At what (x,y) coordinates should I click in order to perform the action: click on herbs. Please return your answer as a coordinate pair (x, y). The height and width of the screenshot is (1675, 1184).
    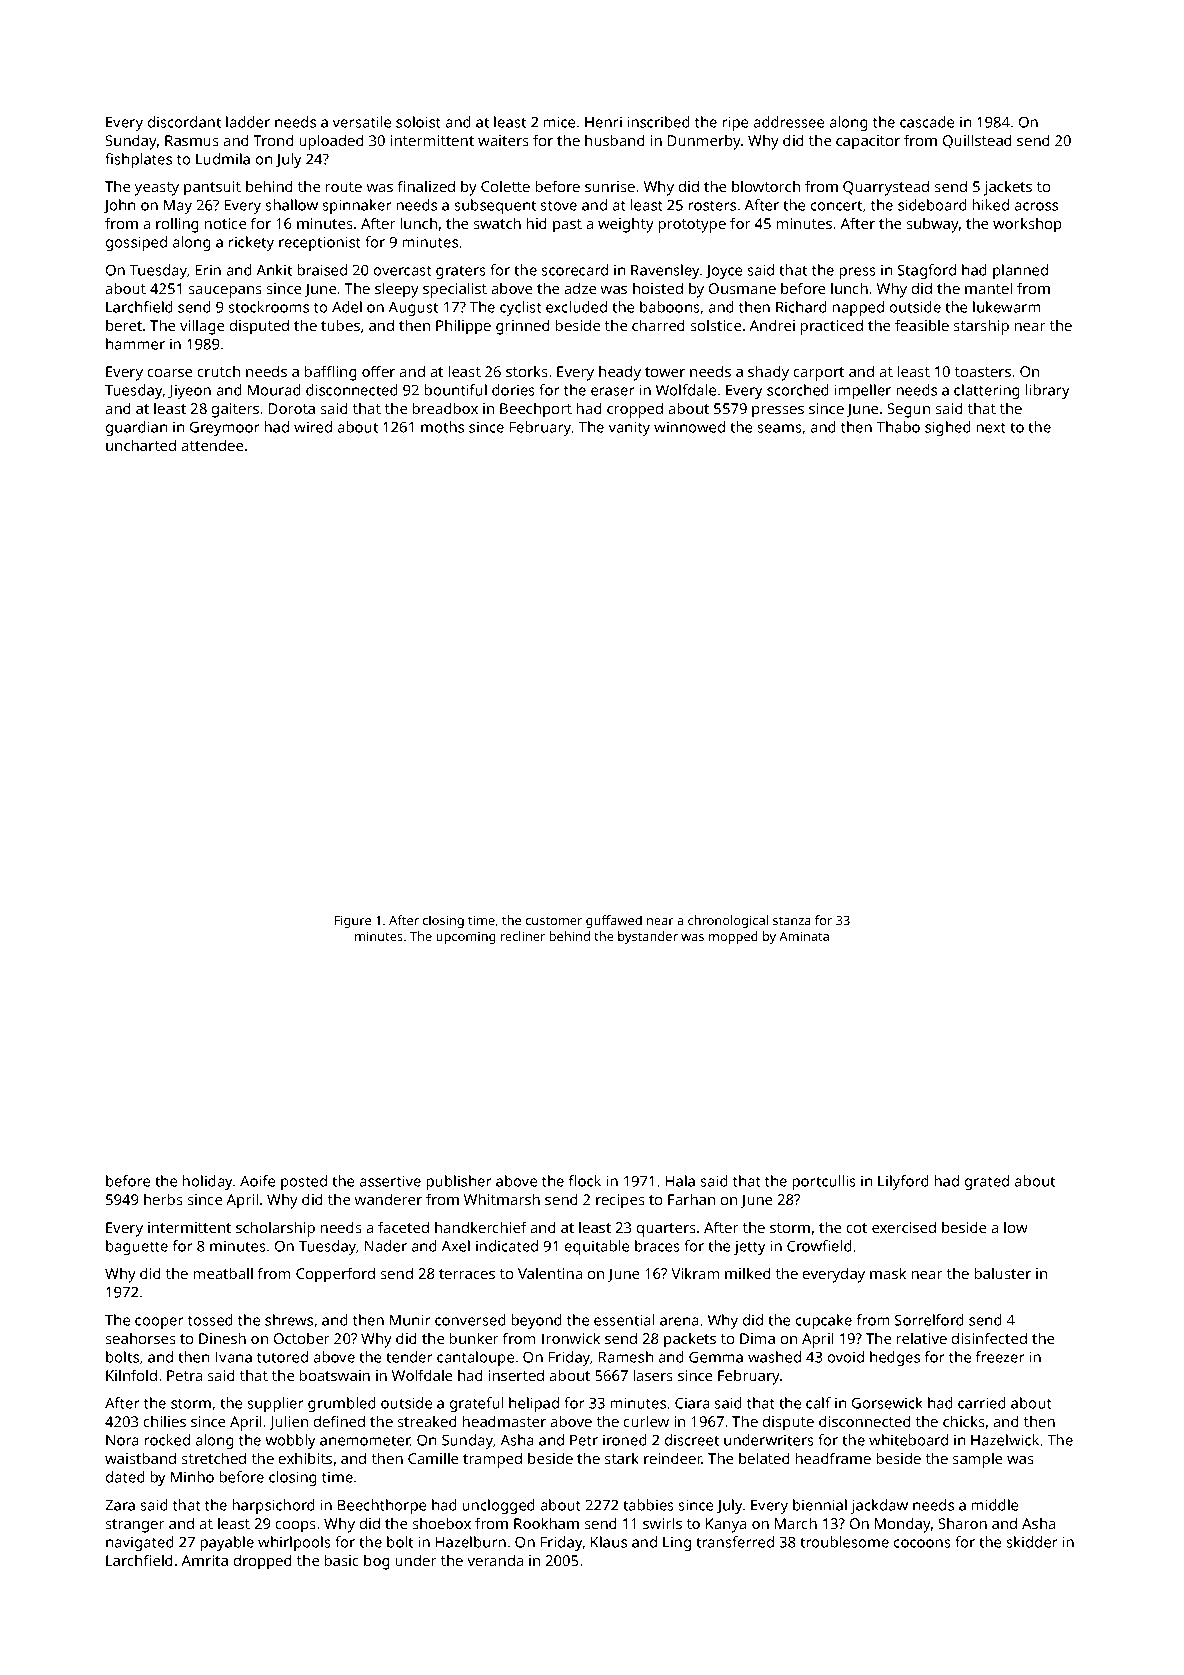
    Looking at the image, I should click on (163, 1199).
